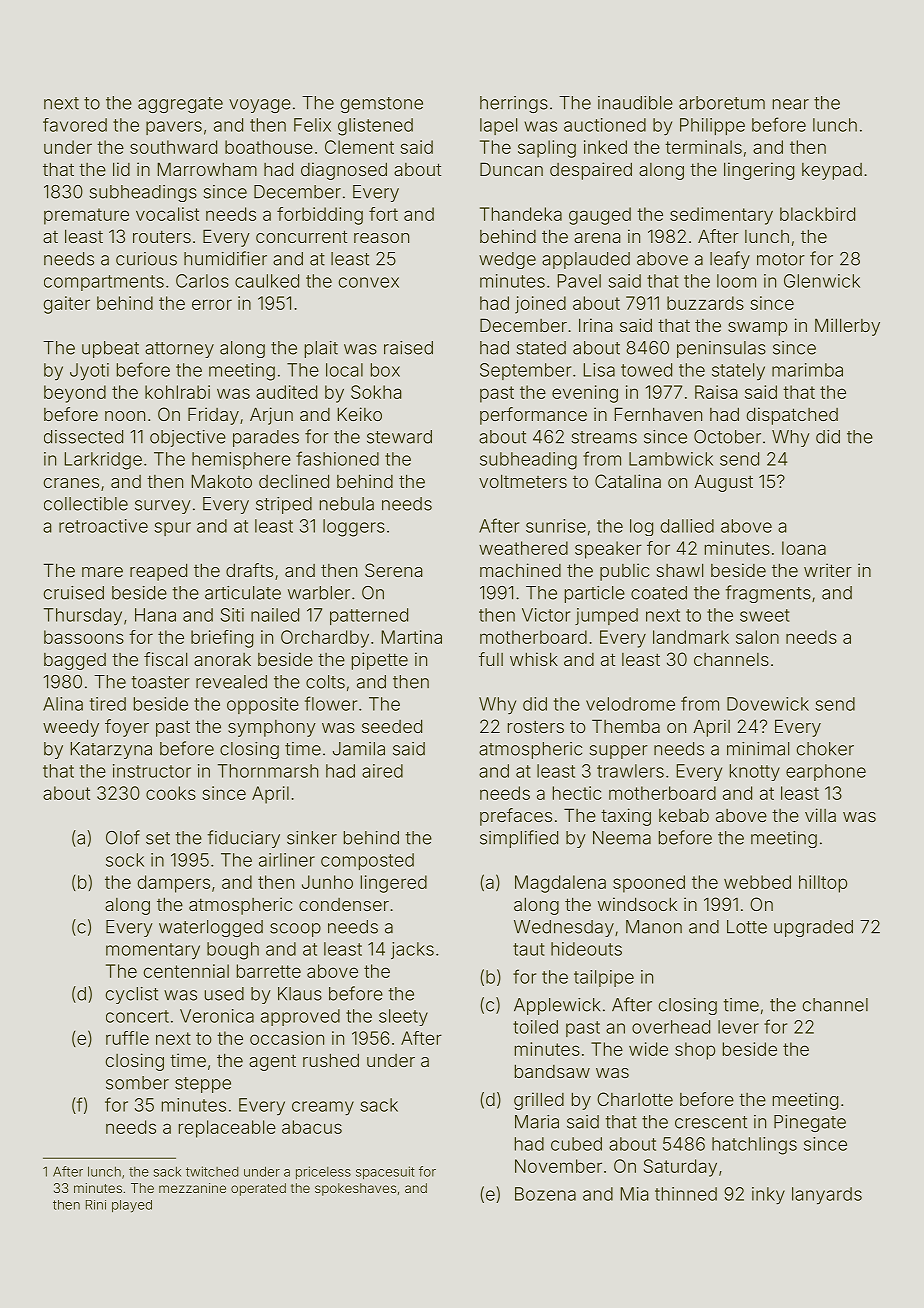 The width and height of the page is (924, 1308). I want to click on stated, so click(541, 348).
